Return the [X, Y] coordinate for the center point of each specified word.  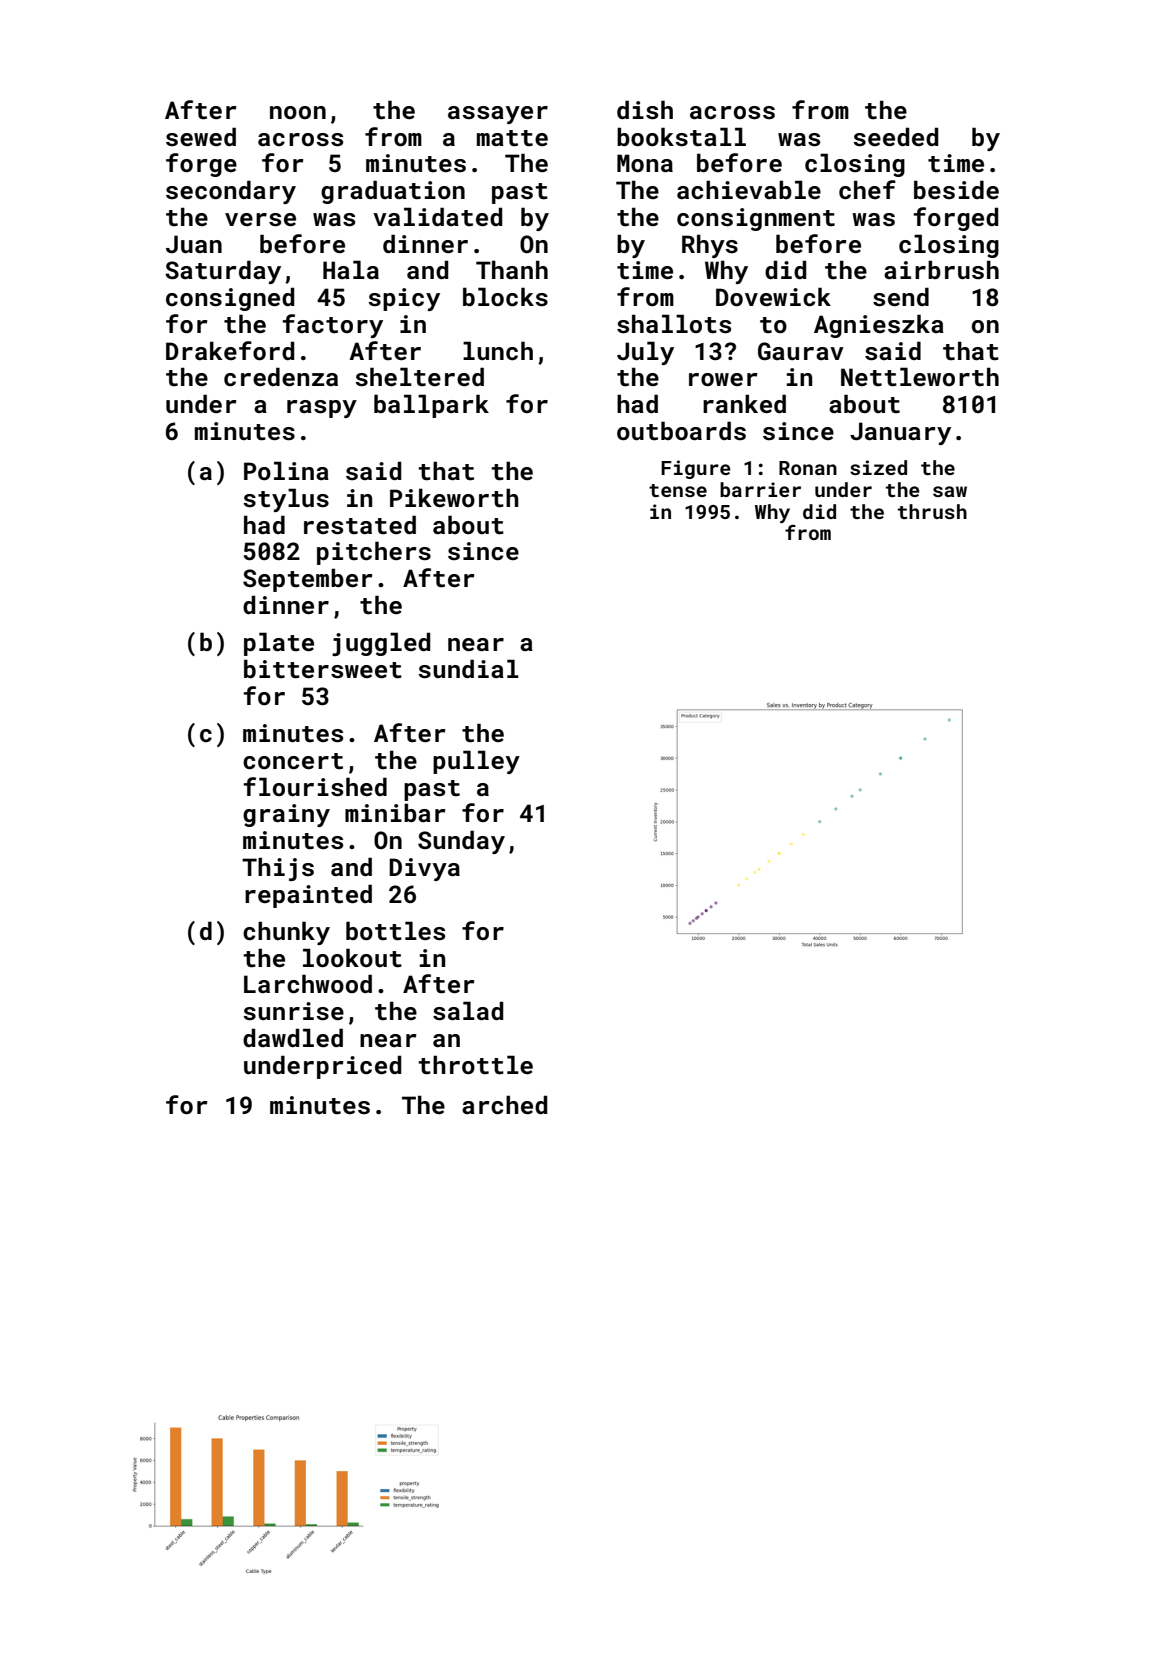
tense [678, 490]
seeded [896, 137]
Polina [286, 470]
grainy [286, 815]
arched [504, 1105]
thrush [932, 511]
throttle [475, 1065]
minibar [395, 812]
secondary [231, 192]
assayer [498, 115]
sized [878, 467]
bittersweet [323, 669]
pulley [476, 762]
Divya [424, 869]
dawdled [293, 1037]
